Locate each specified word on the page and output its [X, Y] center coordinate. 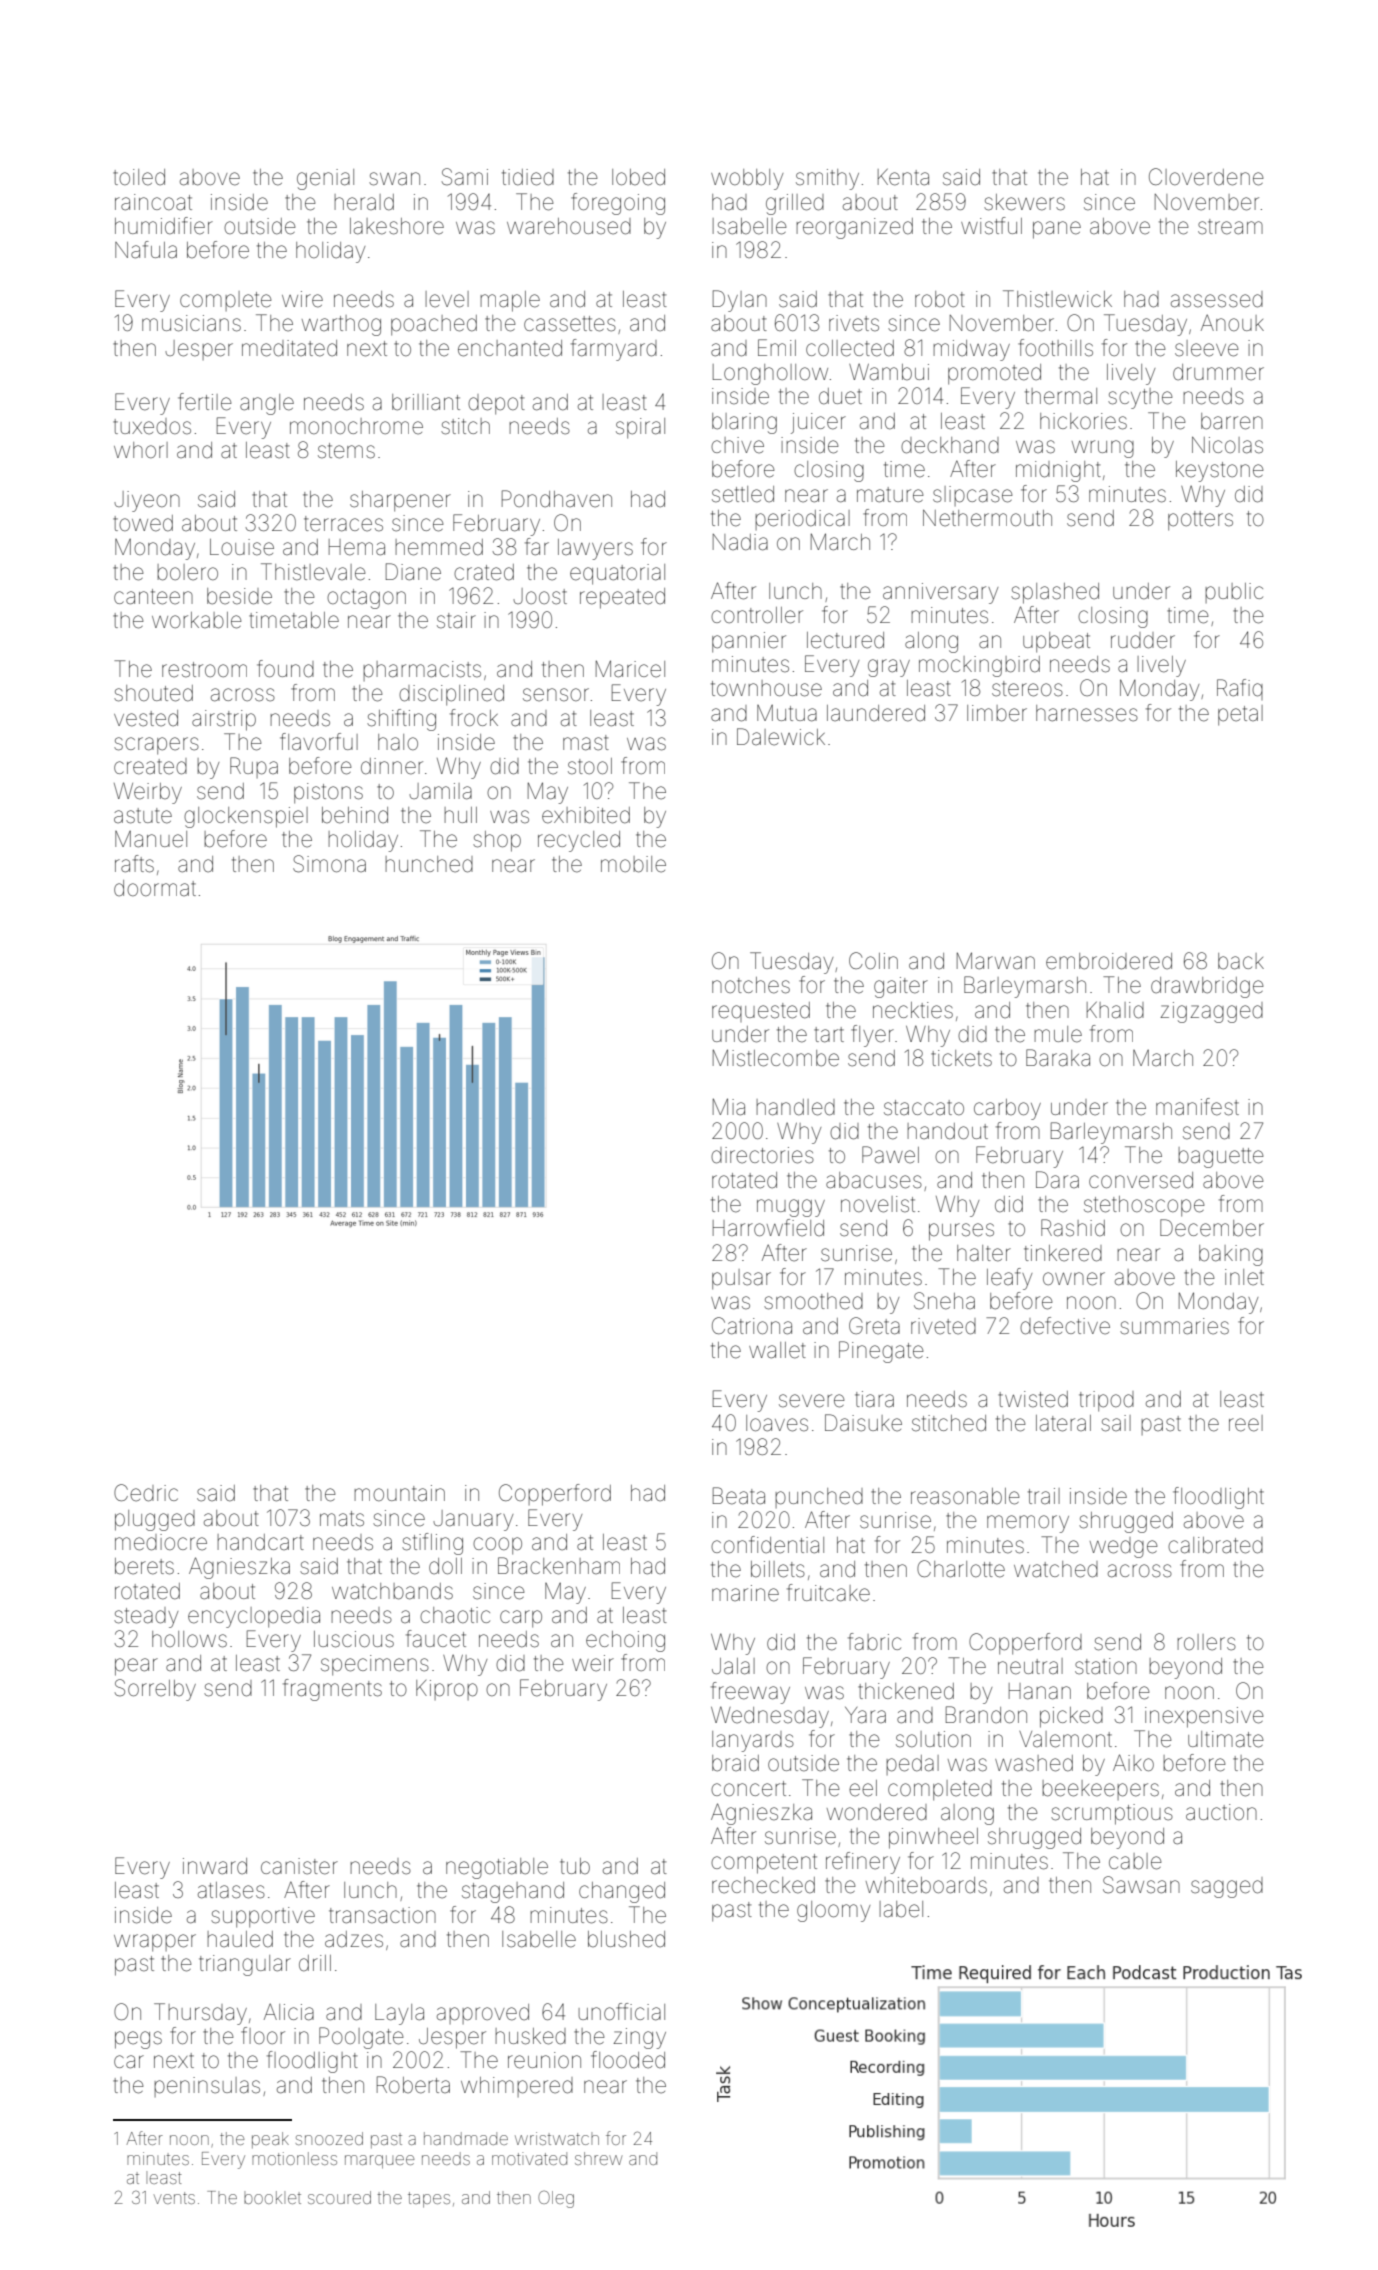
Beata [739, 1496]
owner [1074, 1279]
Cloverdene [1206, 177]
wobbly [747, 179]
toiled [139, 177]
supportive [263, 1917]
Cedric [146, 1493]
